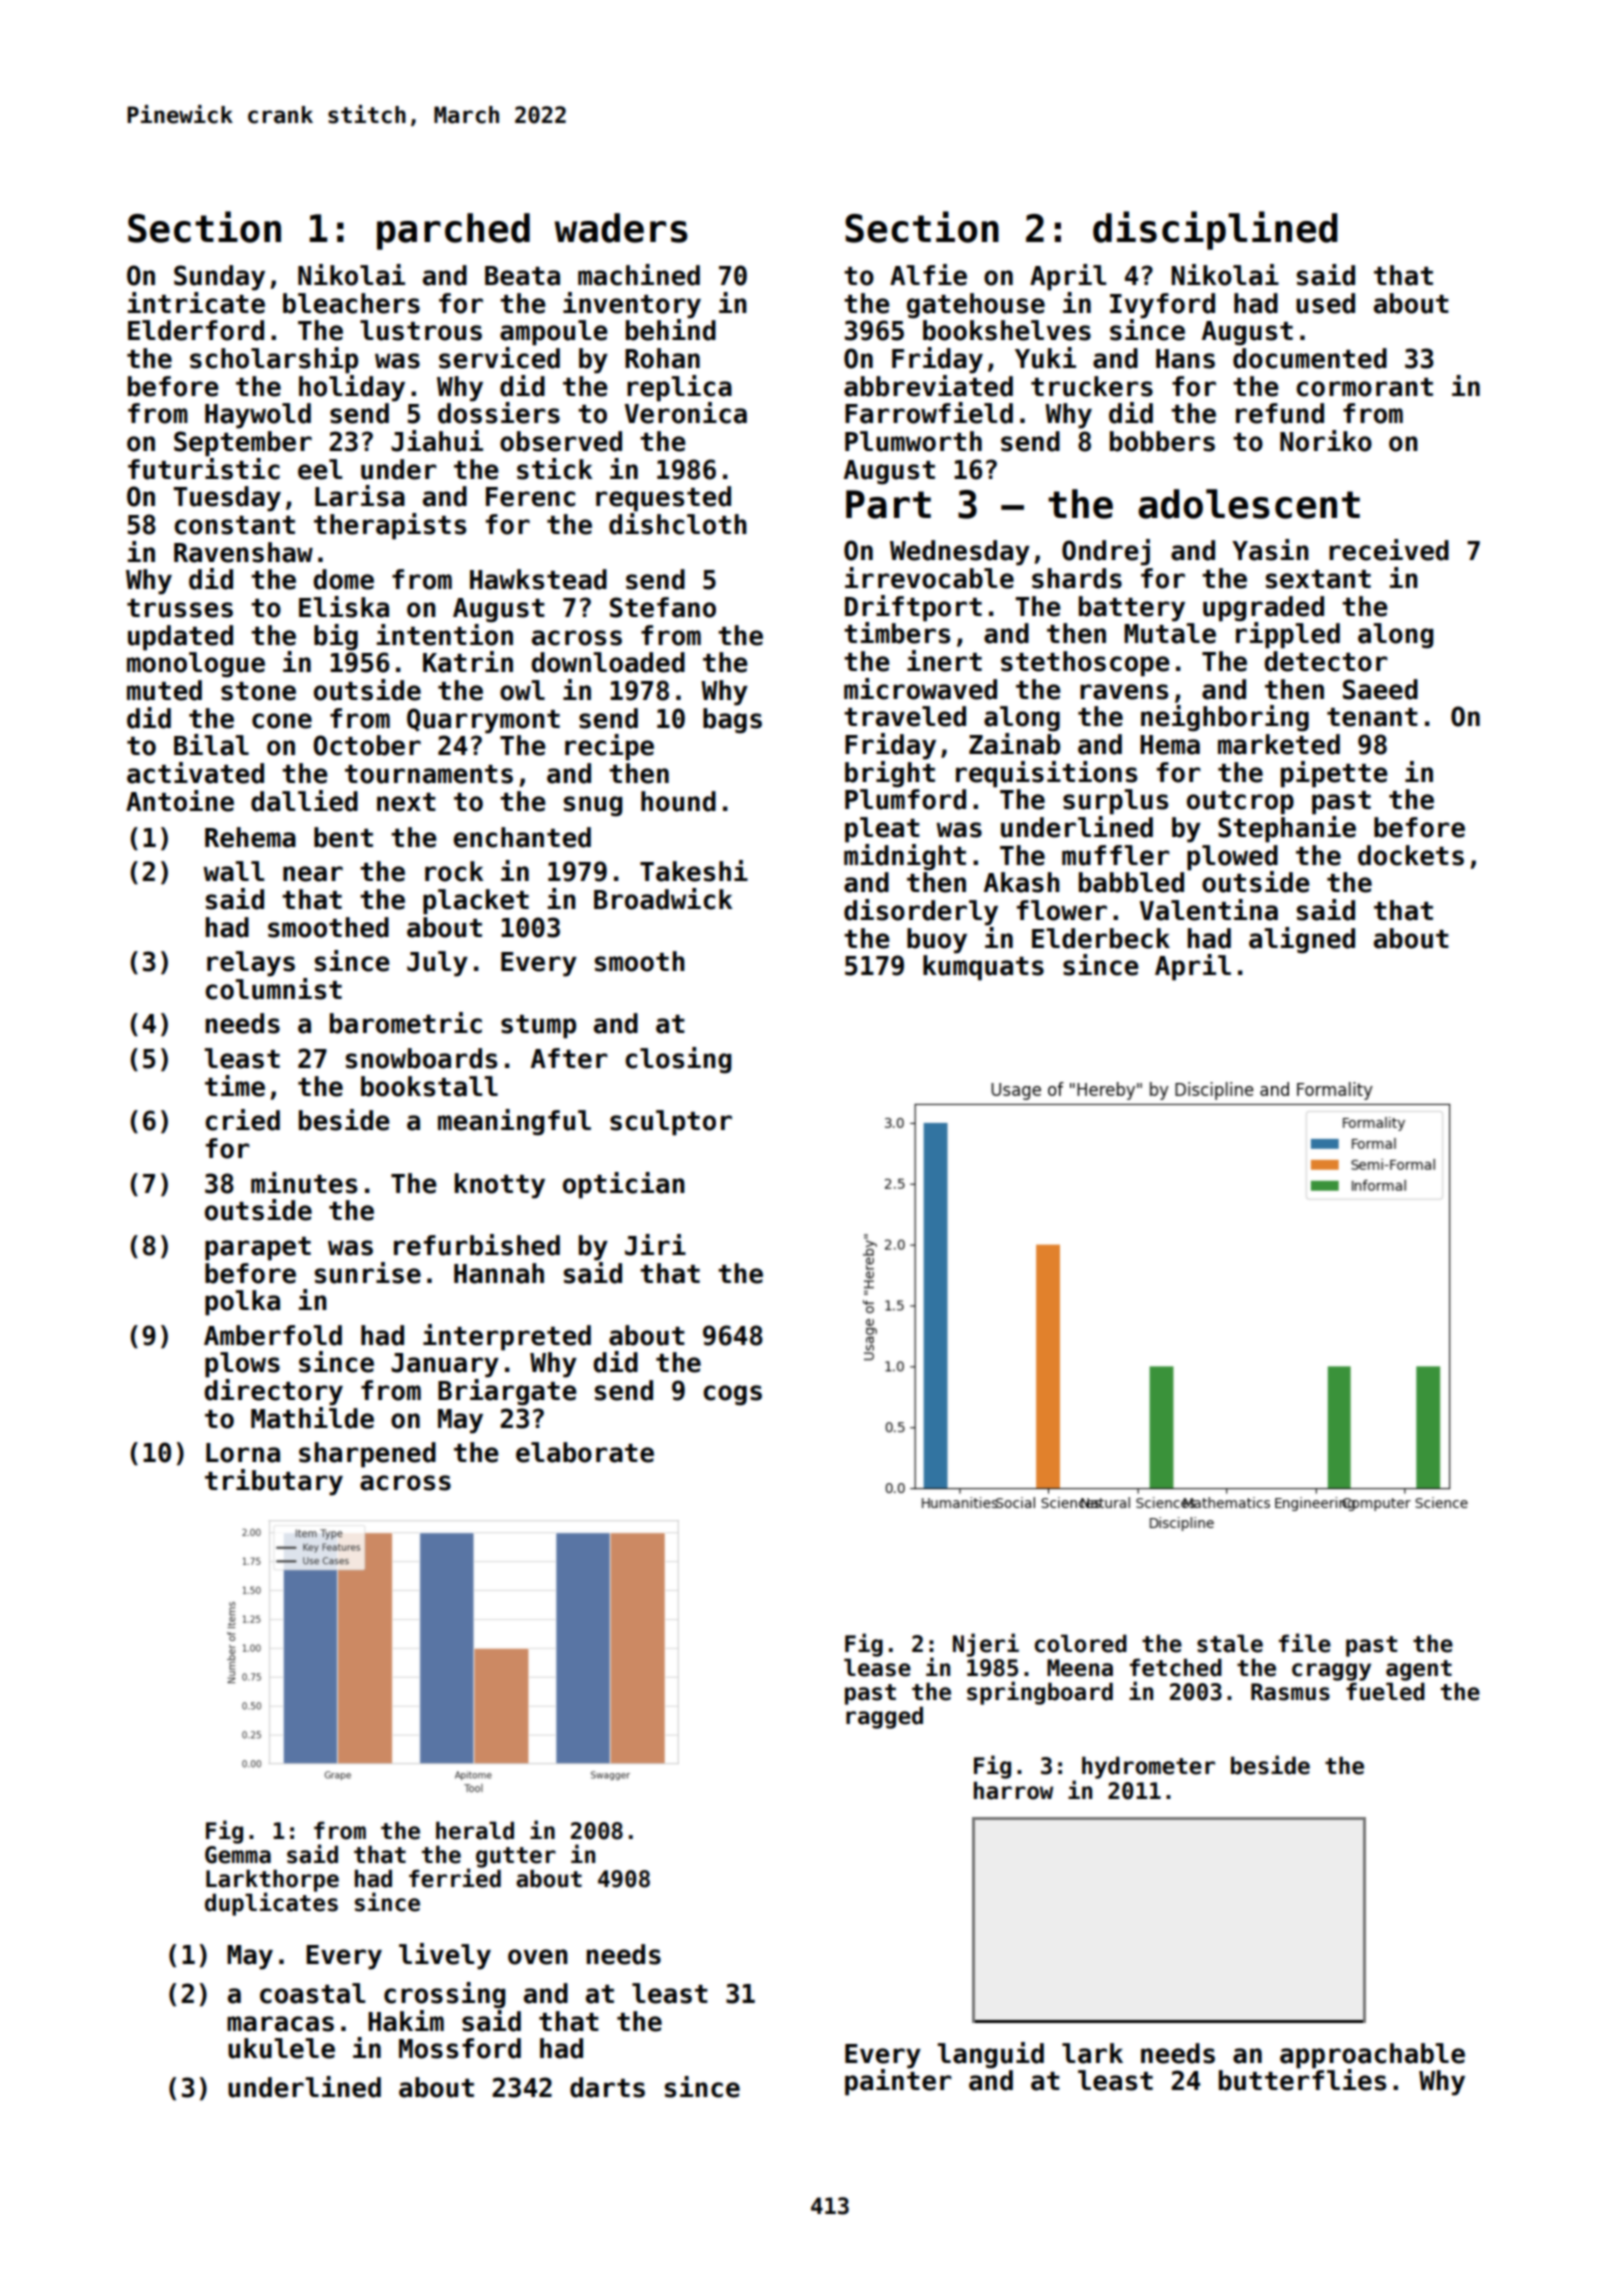  What do you see at coordinates (732, 1395) in the screenshot?
I see `cogs` at bounding box center [732, 1395].
